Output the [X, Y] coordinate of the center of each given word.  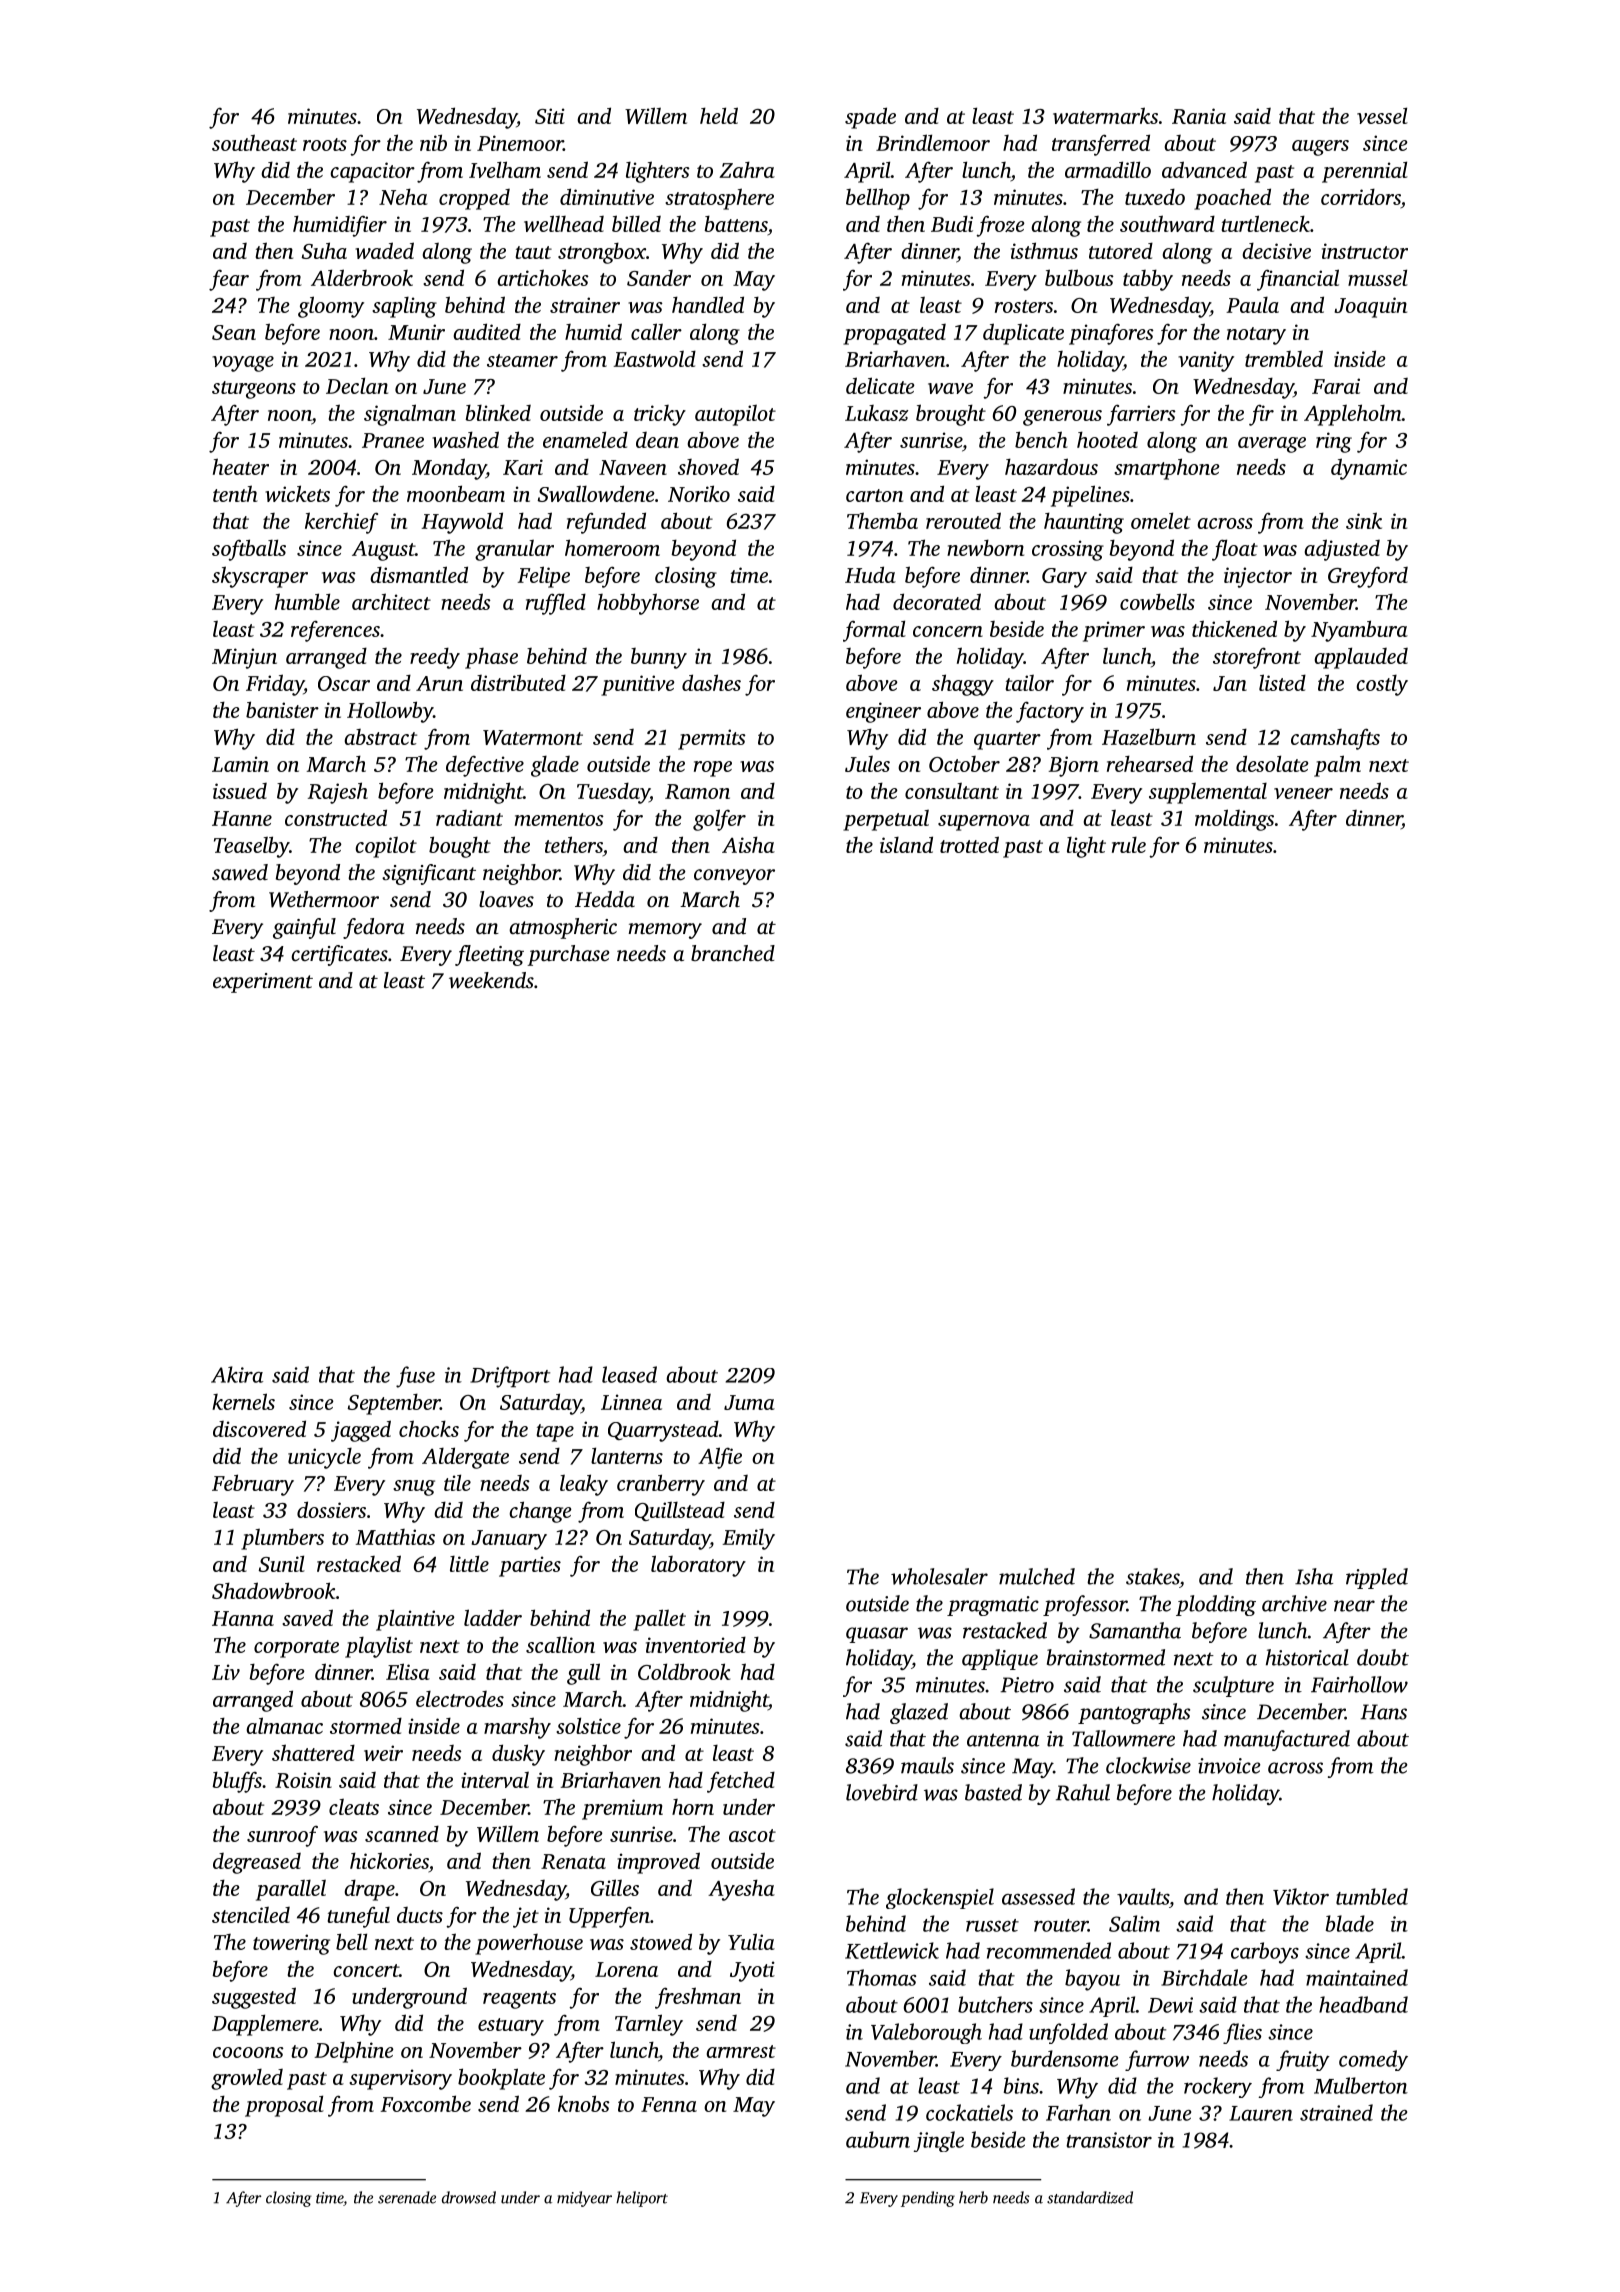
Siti [550, 116]
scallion [560, 1645]
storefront [1257, 658]
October [964, 764]
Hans [1384, 1712]
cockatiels [969, 2112]
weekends [491, 980]
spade [870, 118]
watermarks [1105, 115]
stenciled [251, 1915]
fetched [741, 1782]
